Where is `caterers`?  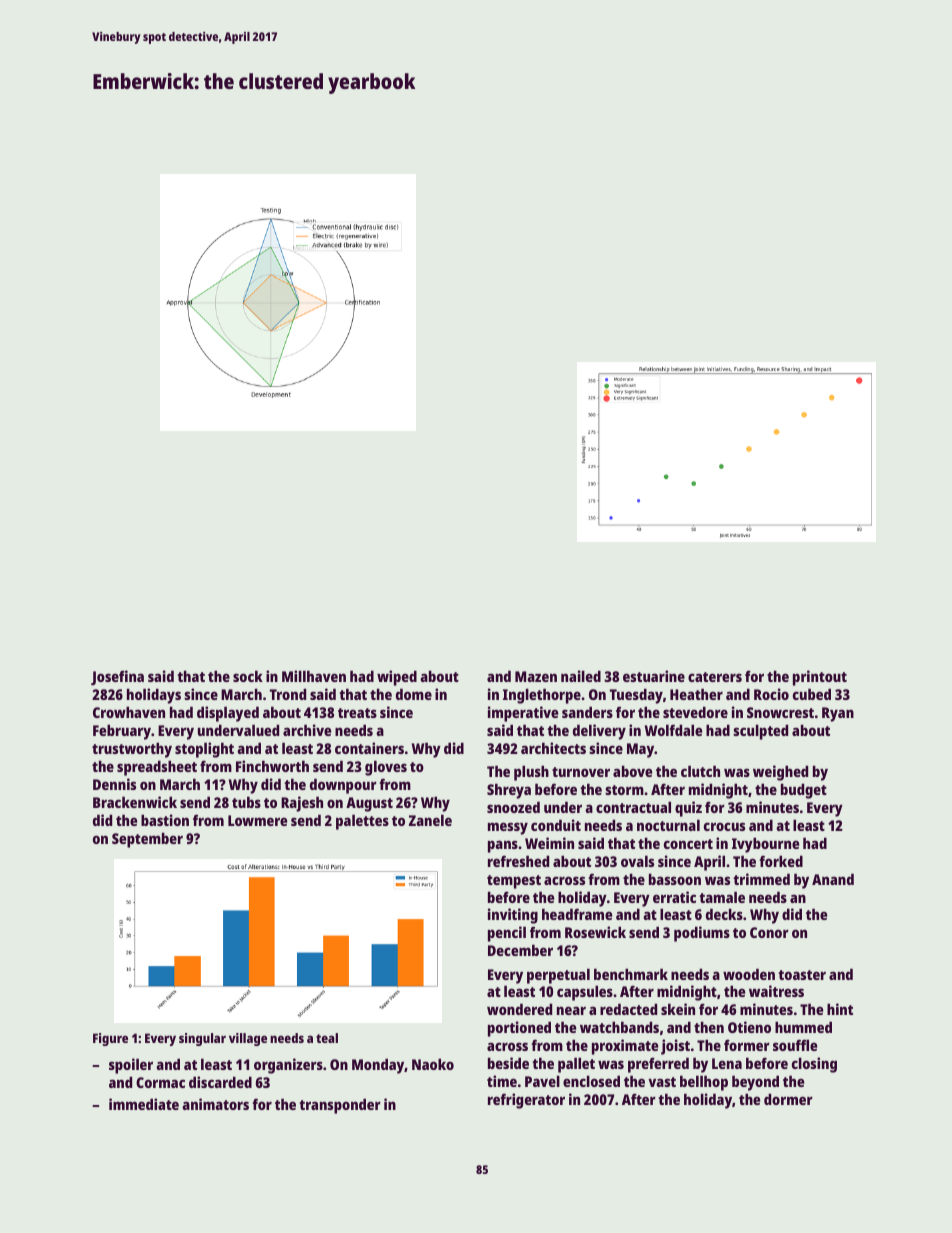
caterers is located at coordinates (715, 677).
